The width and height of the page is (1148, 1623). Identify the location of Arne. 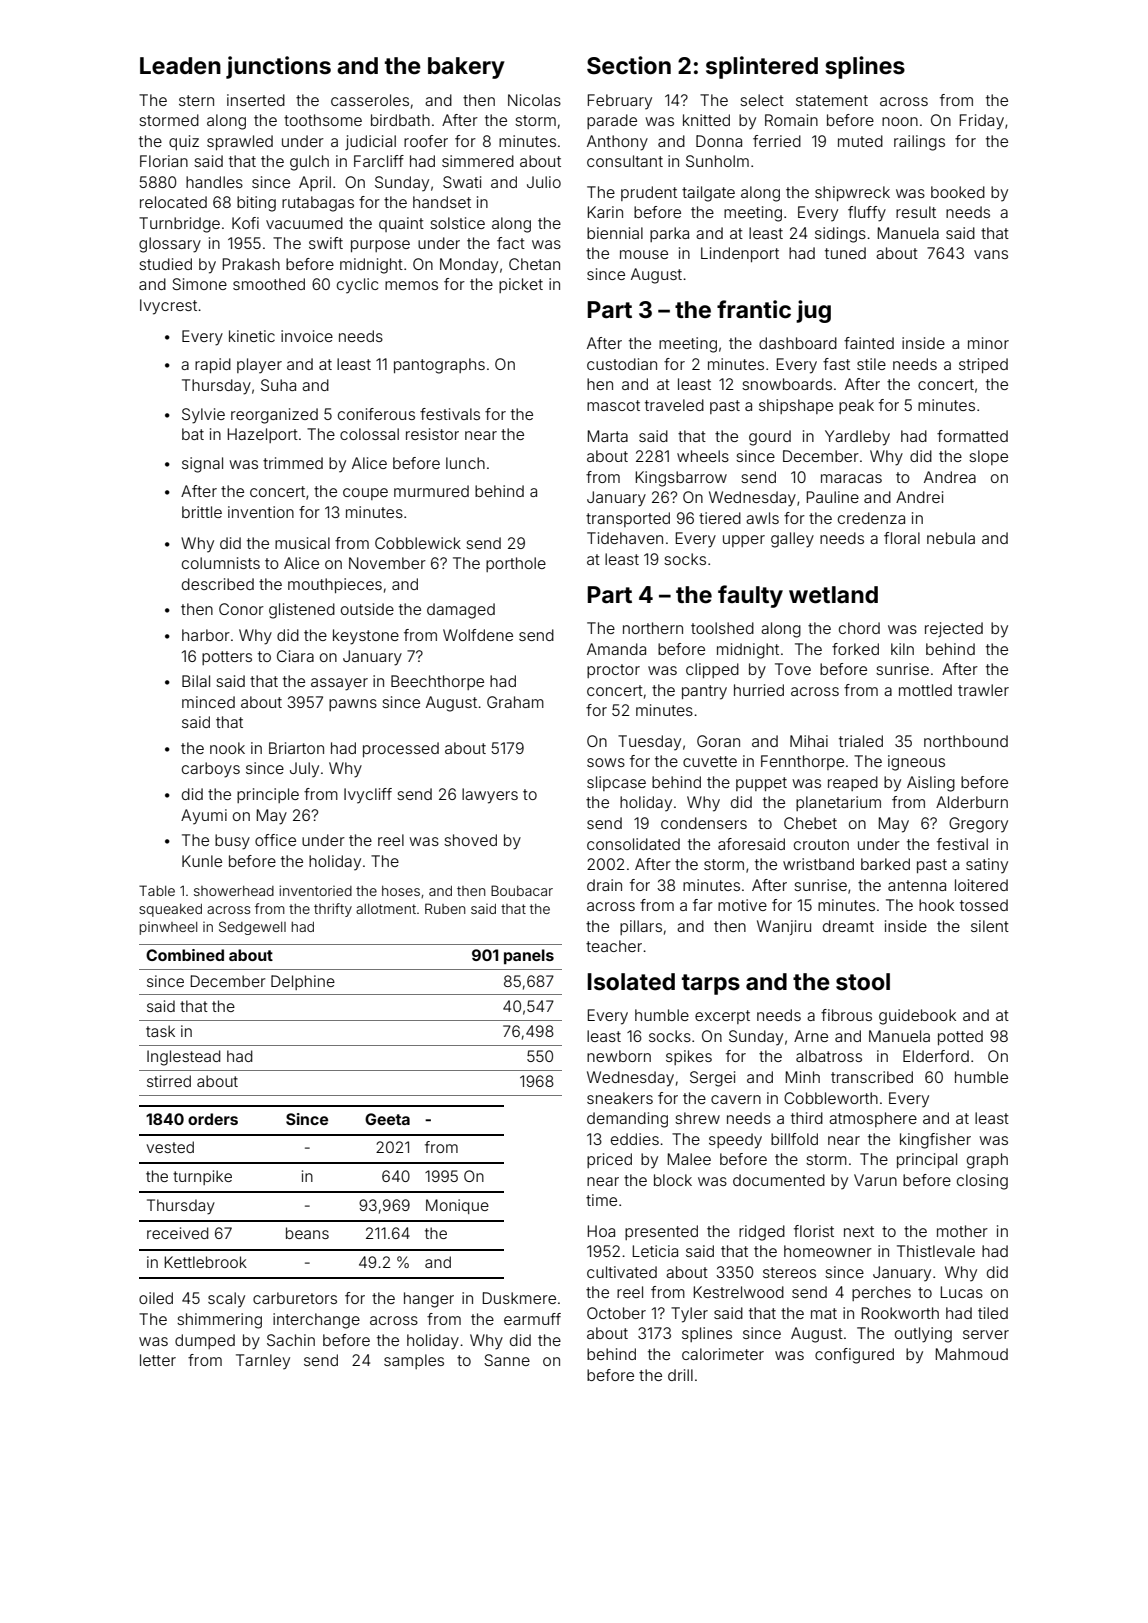
(811, 1036).
